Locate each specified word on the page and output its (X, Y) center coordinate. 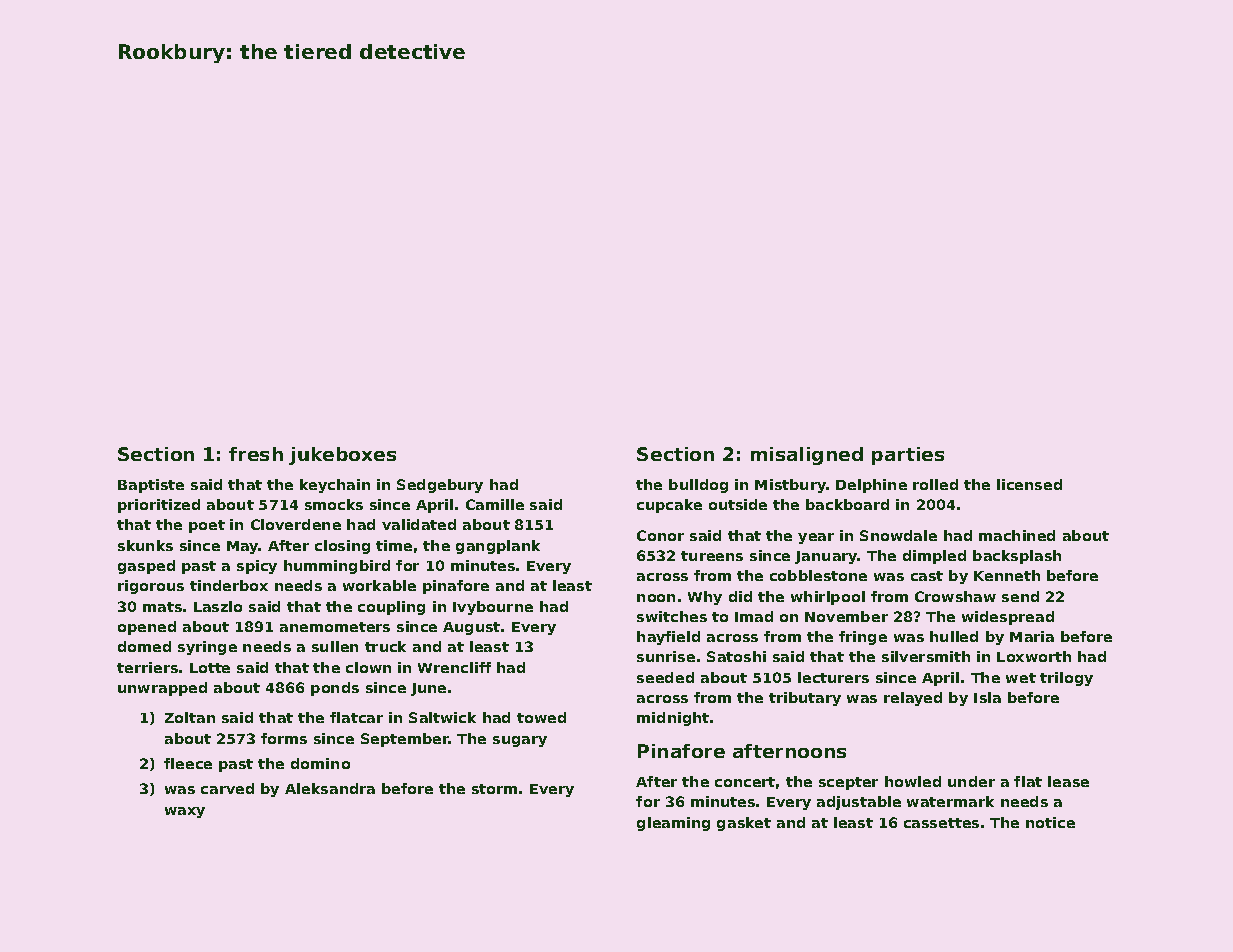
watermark (950, 801)
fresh (256, 454)
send (1020, 596)
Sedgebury (440, 486)
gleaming (673, 824)
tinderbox (229, 585)
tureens (712, 556)
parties (908, 456)
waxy (185, 812)
